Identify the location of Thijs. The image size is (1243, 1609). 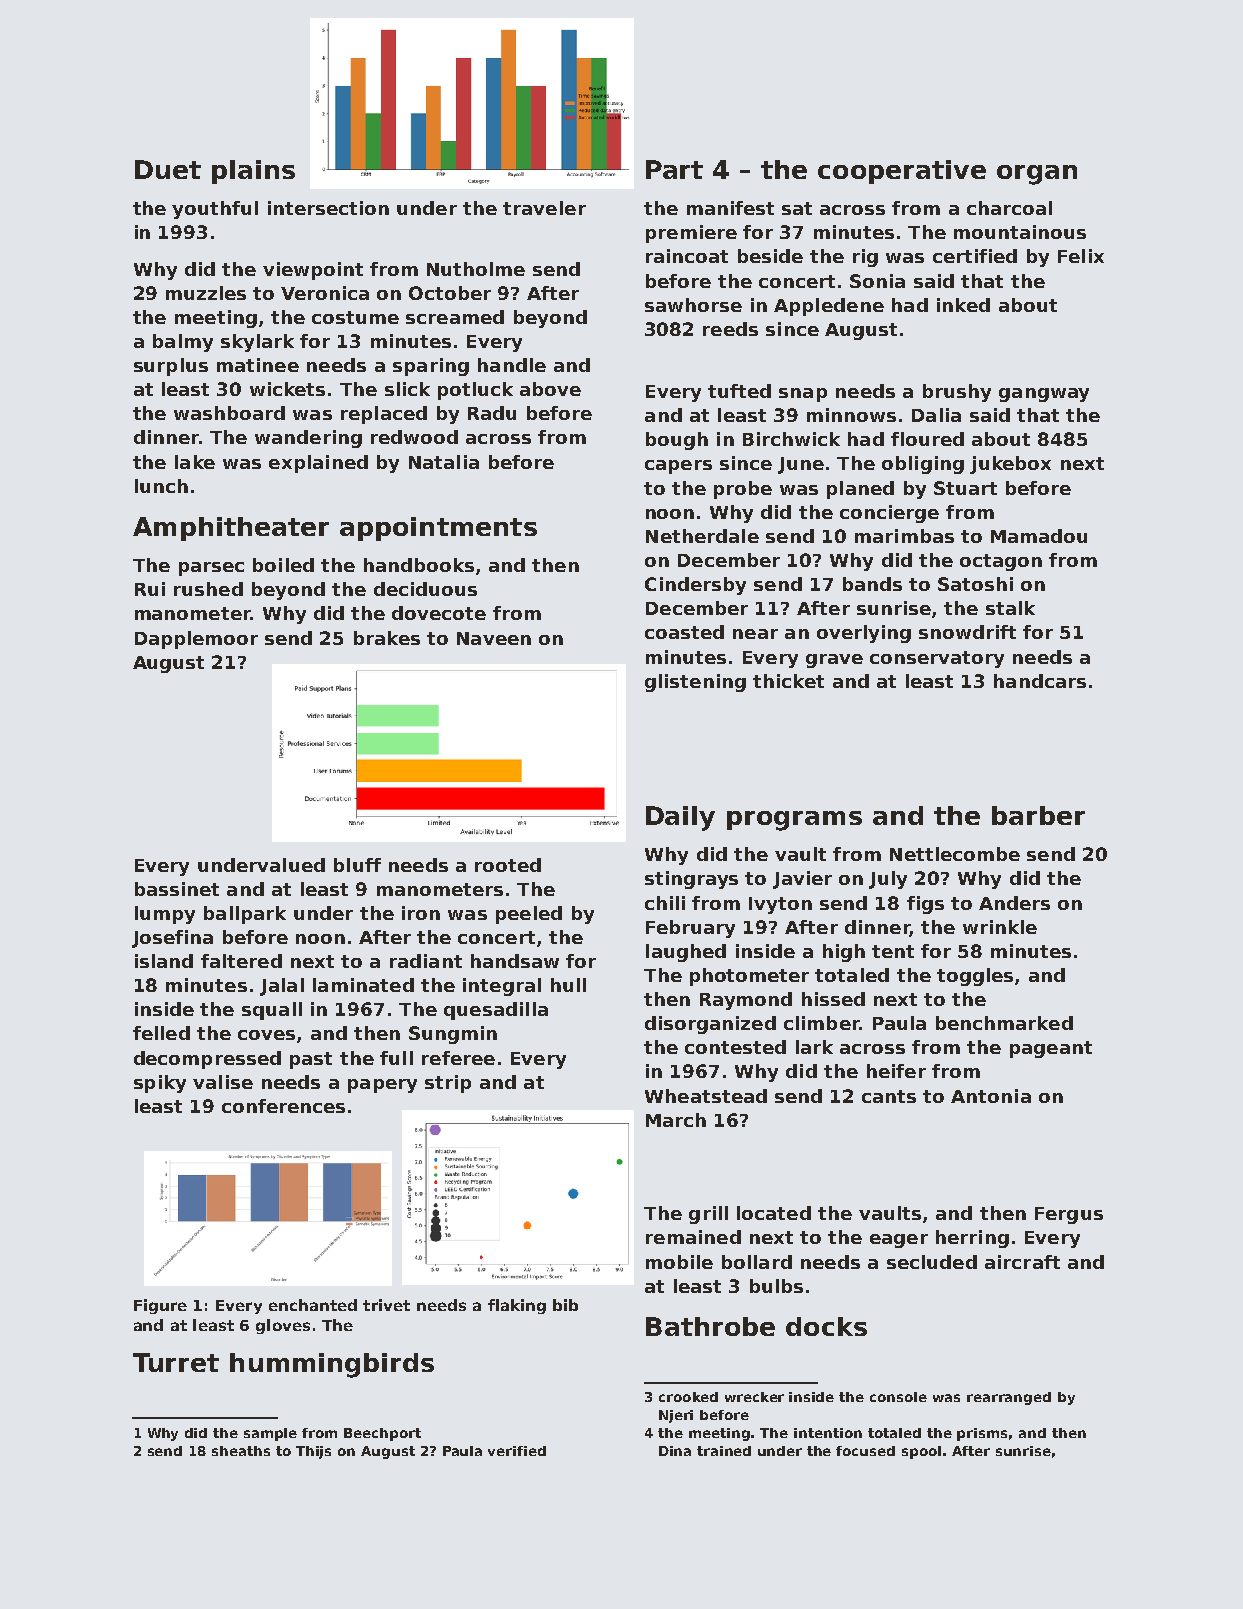
(313, 1452).
